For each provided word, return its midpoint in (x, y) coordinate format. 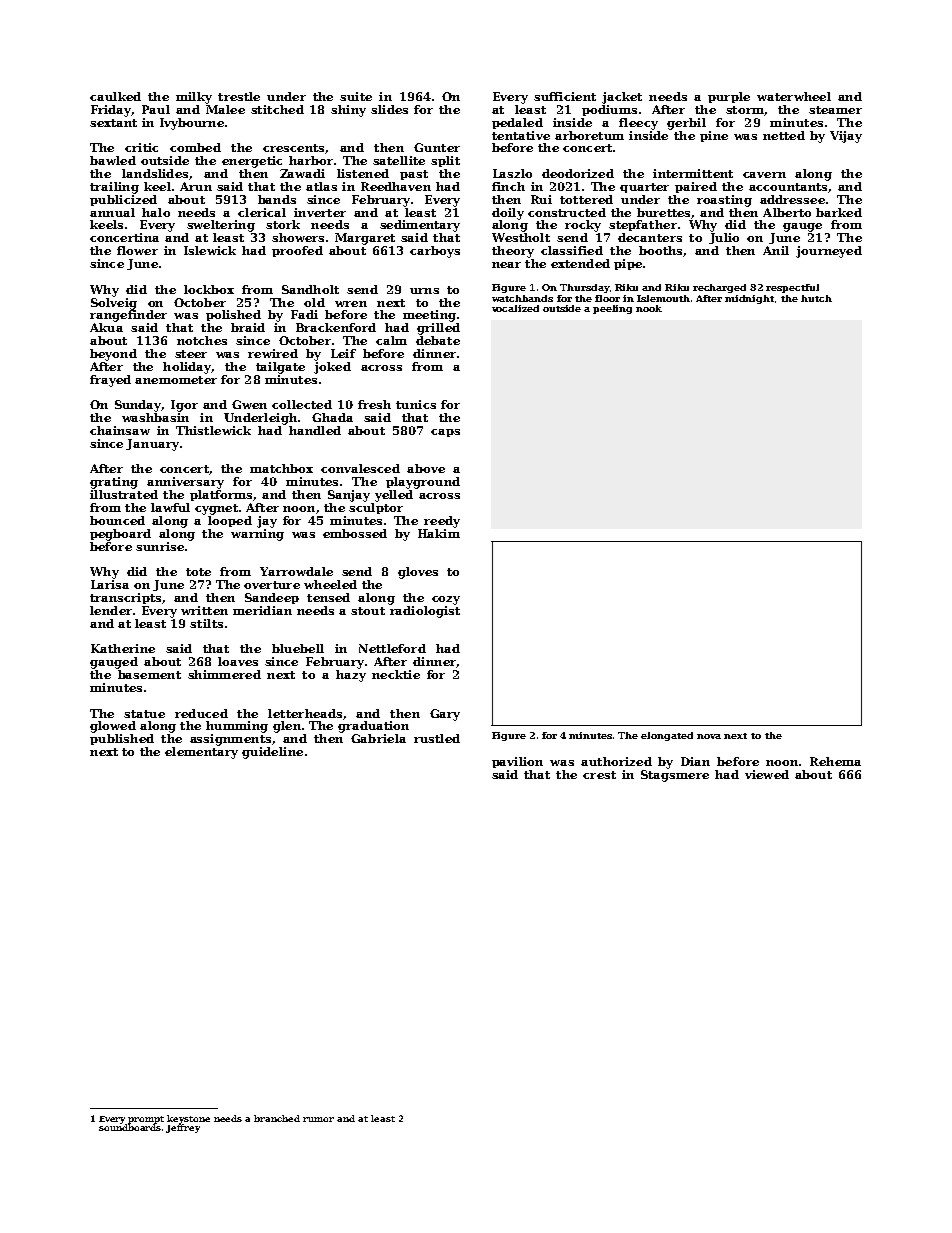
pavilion (517, 762)
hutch (816, 298)
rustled (437, 738)
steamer (835, 110)
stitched (277, 109)
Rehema (835, 761)
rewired (273, 353)
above (426, 468)
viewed (767, 774)
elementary (201, 753)
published (122, 739)
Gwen (249, 404)
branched (277, 1118)
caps (445, 433)
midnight (749, 299)
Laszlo (512, 173)
